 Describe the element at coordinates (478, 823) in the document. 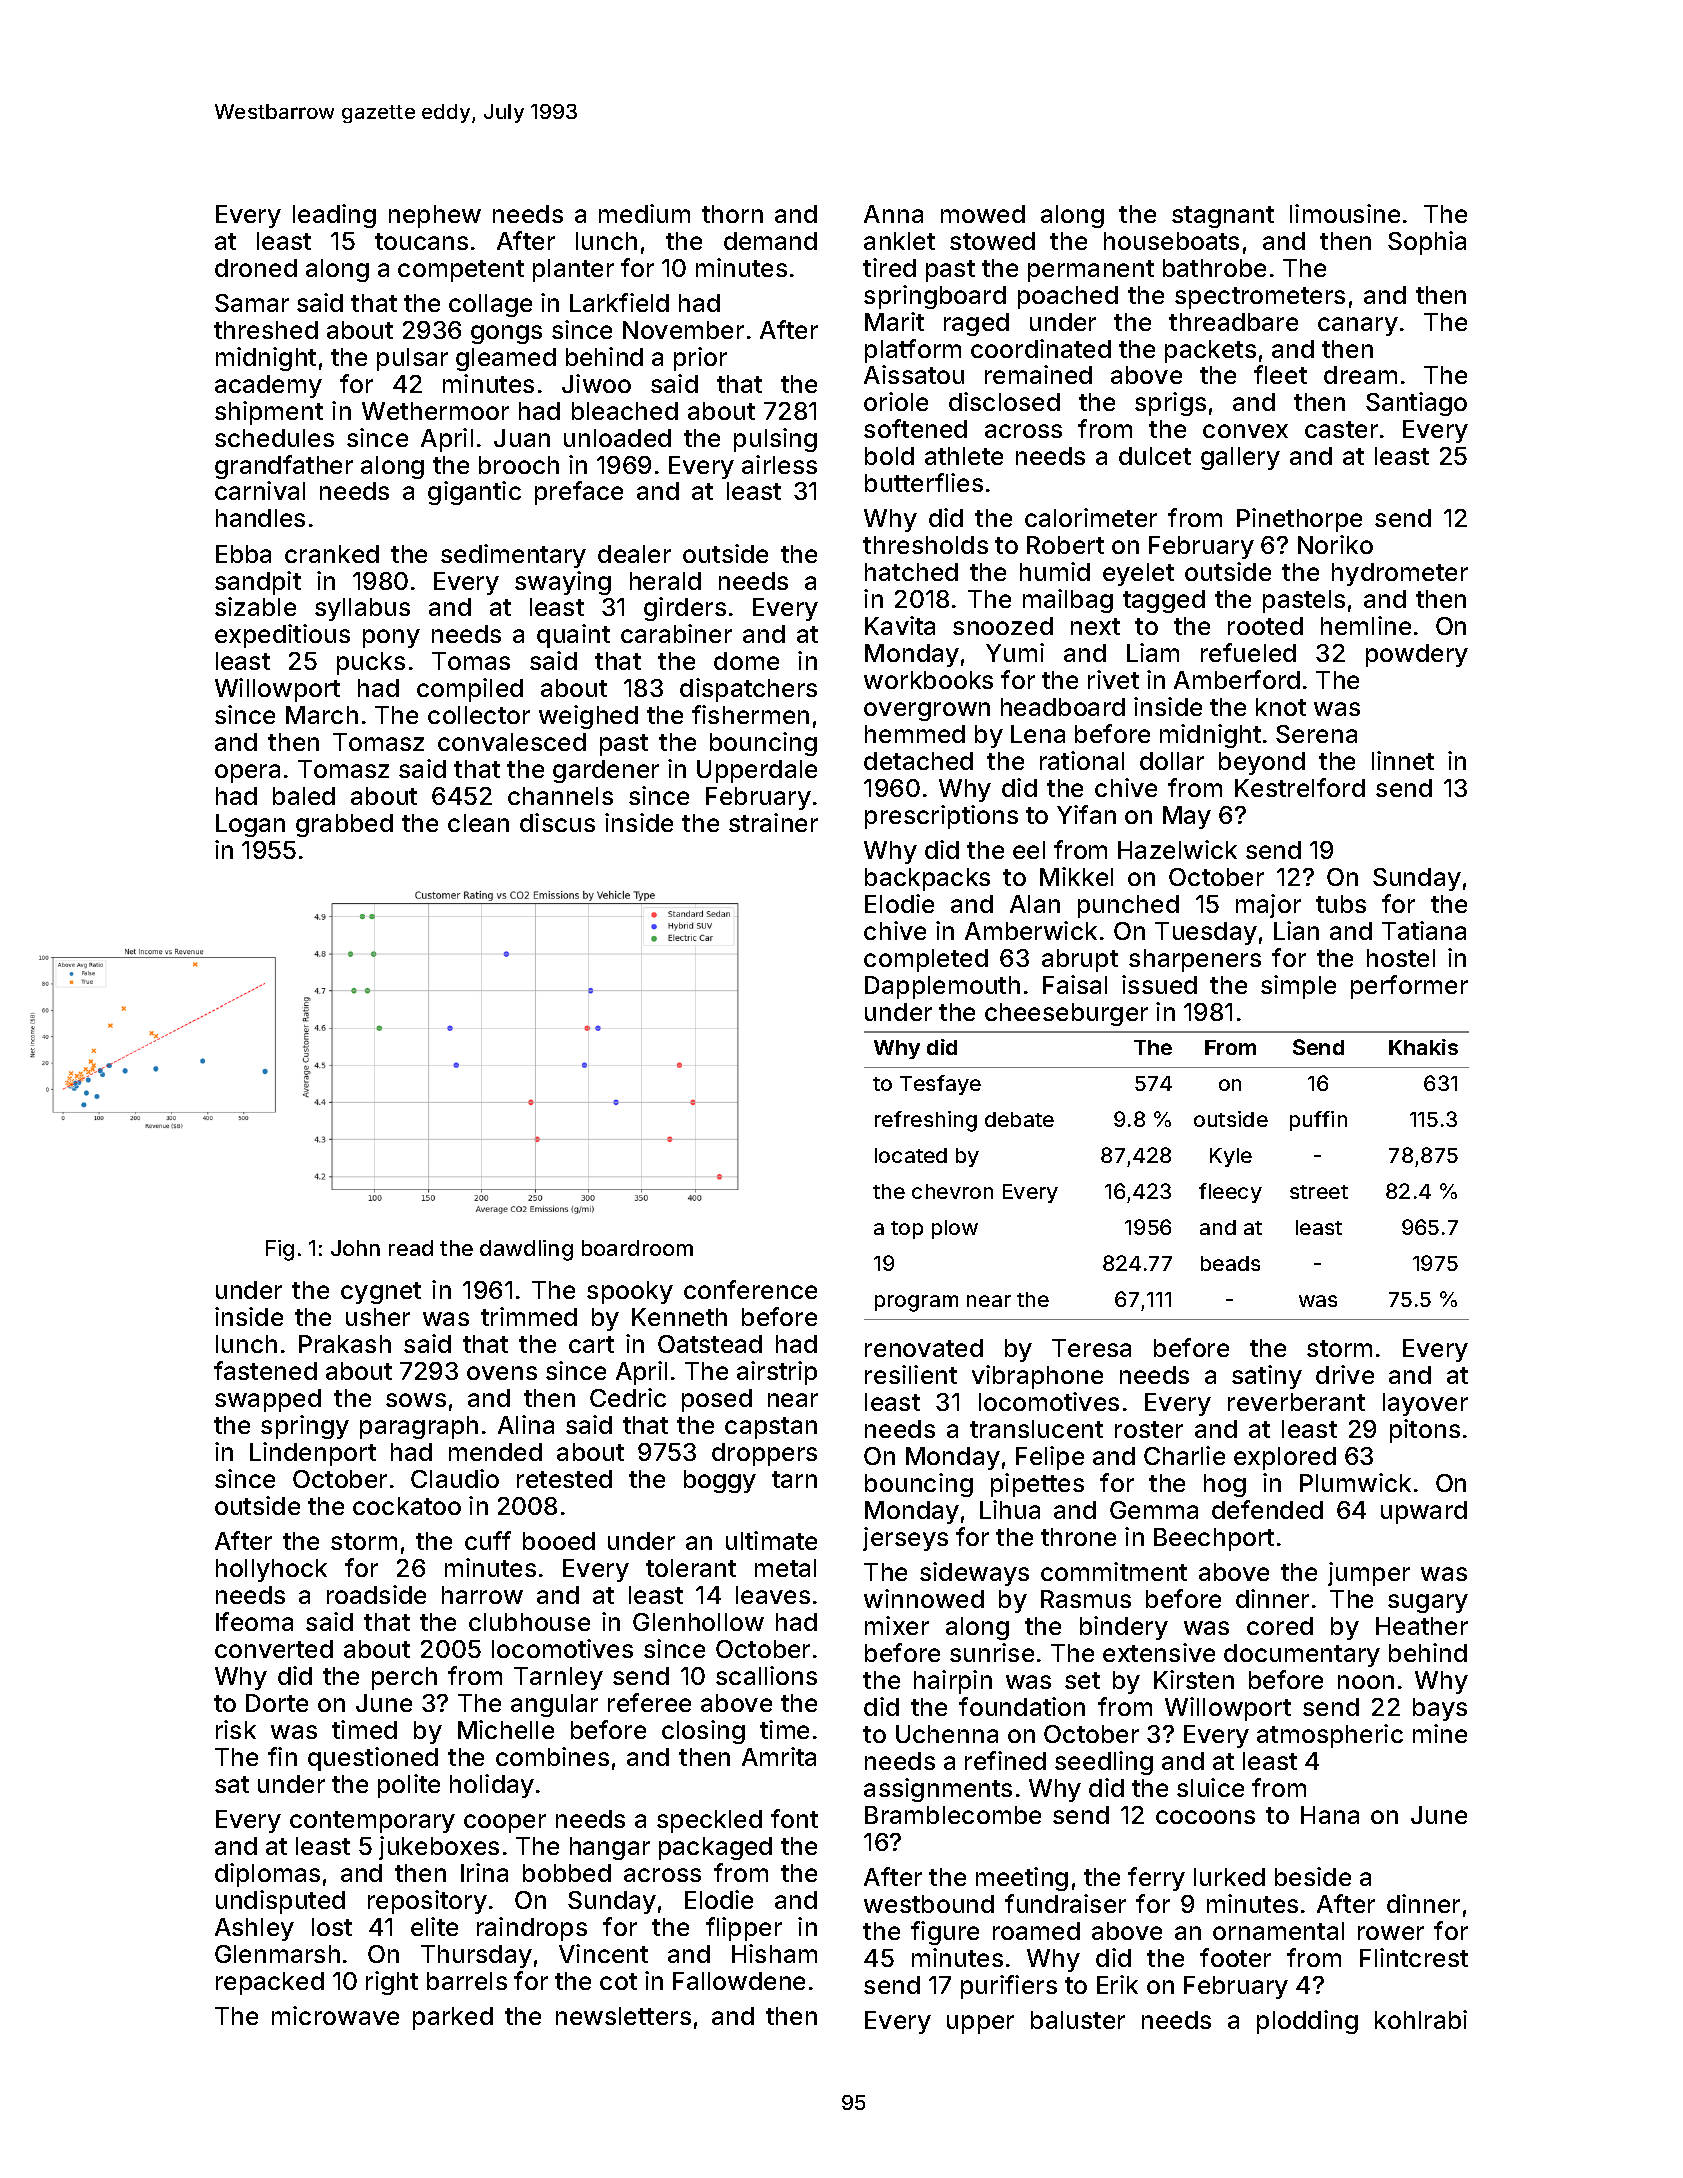

I see `clean` at that location.
